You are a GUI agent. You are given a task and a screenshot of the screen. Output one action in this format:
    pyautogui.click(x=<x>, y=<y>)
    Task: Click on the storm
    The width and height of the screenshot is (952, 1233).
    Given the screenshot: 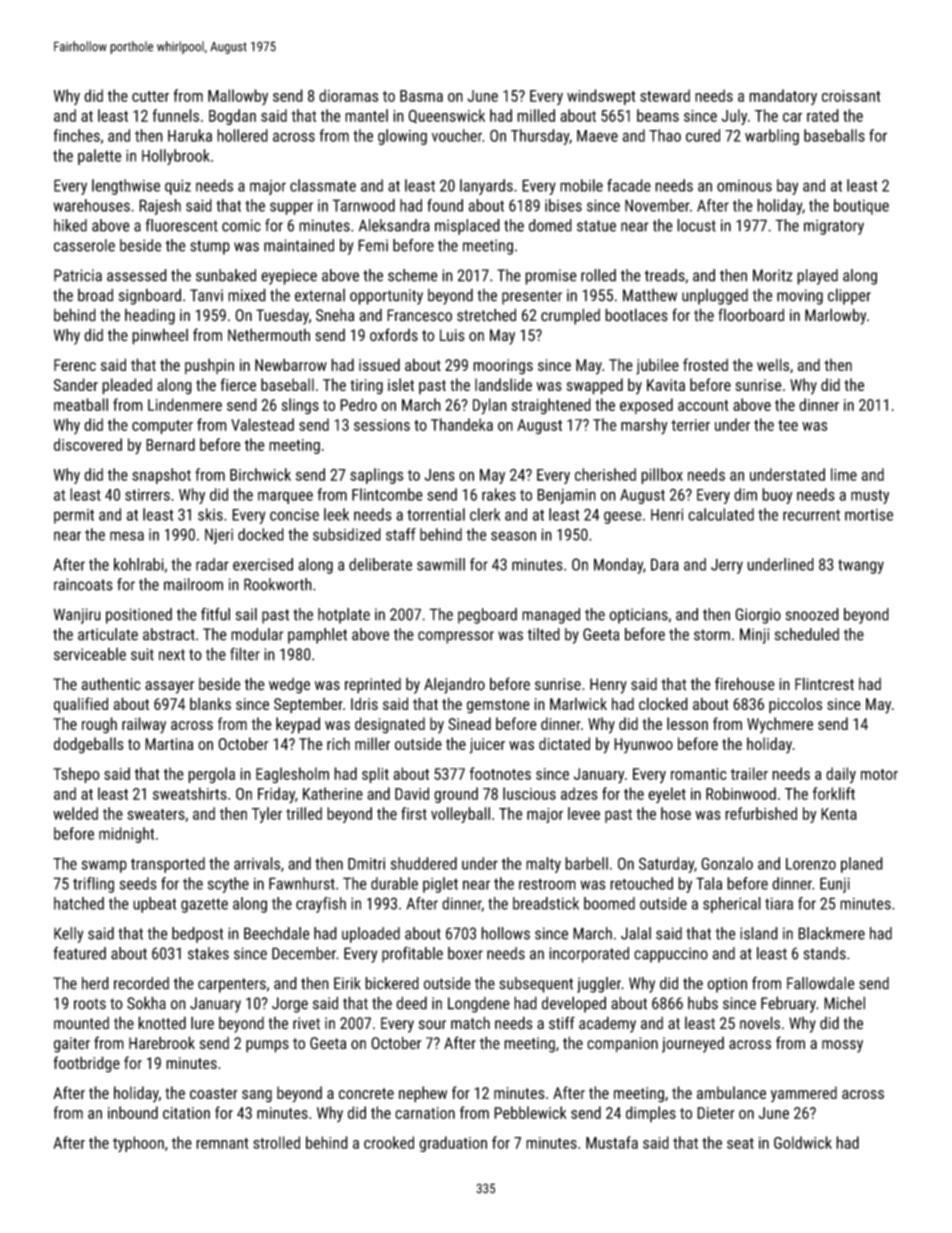 What is the action you would take?
    pyautogui.click(x=712, y=635)
